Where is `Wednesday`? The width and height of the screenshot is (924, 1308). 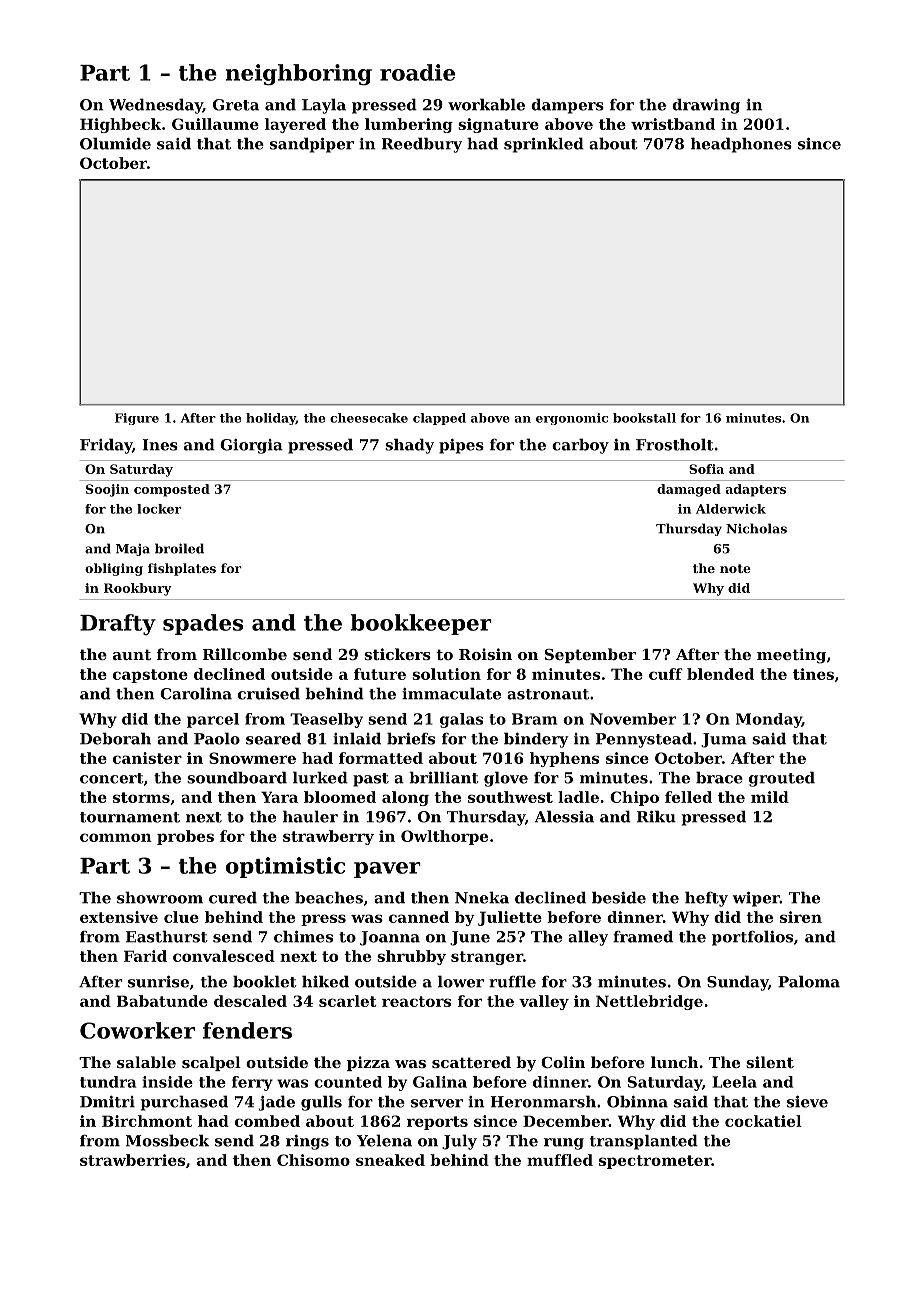
Wednesday is located at coordinates (156, 106).
